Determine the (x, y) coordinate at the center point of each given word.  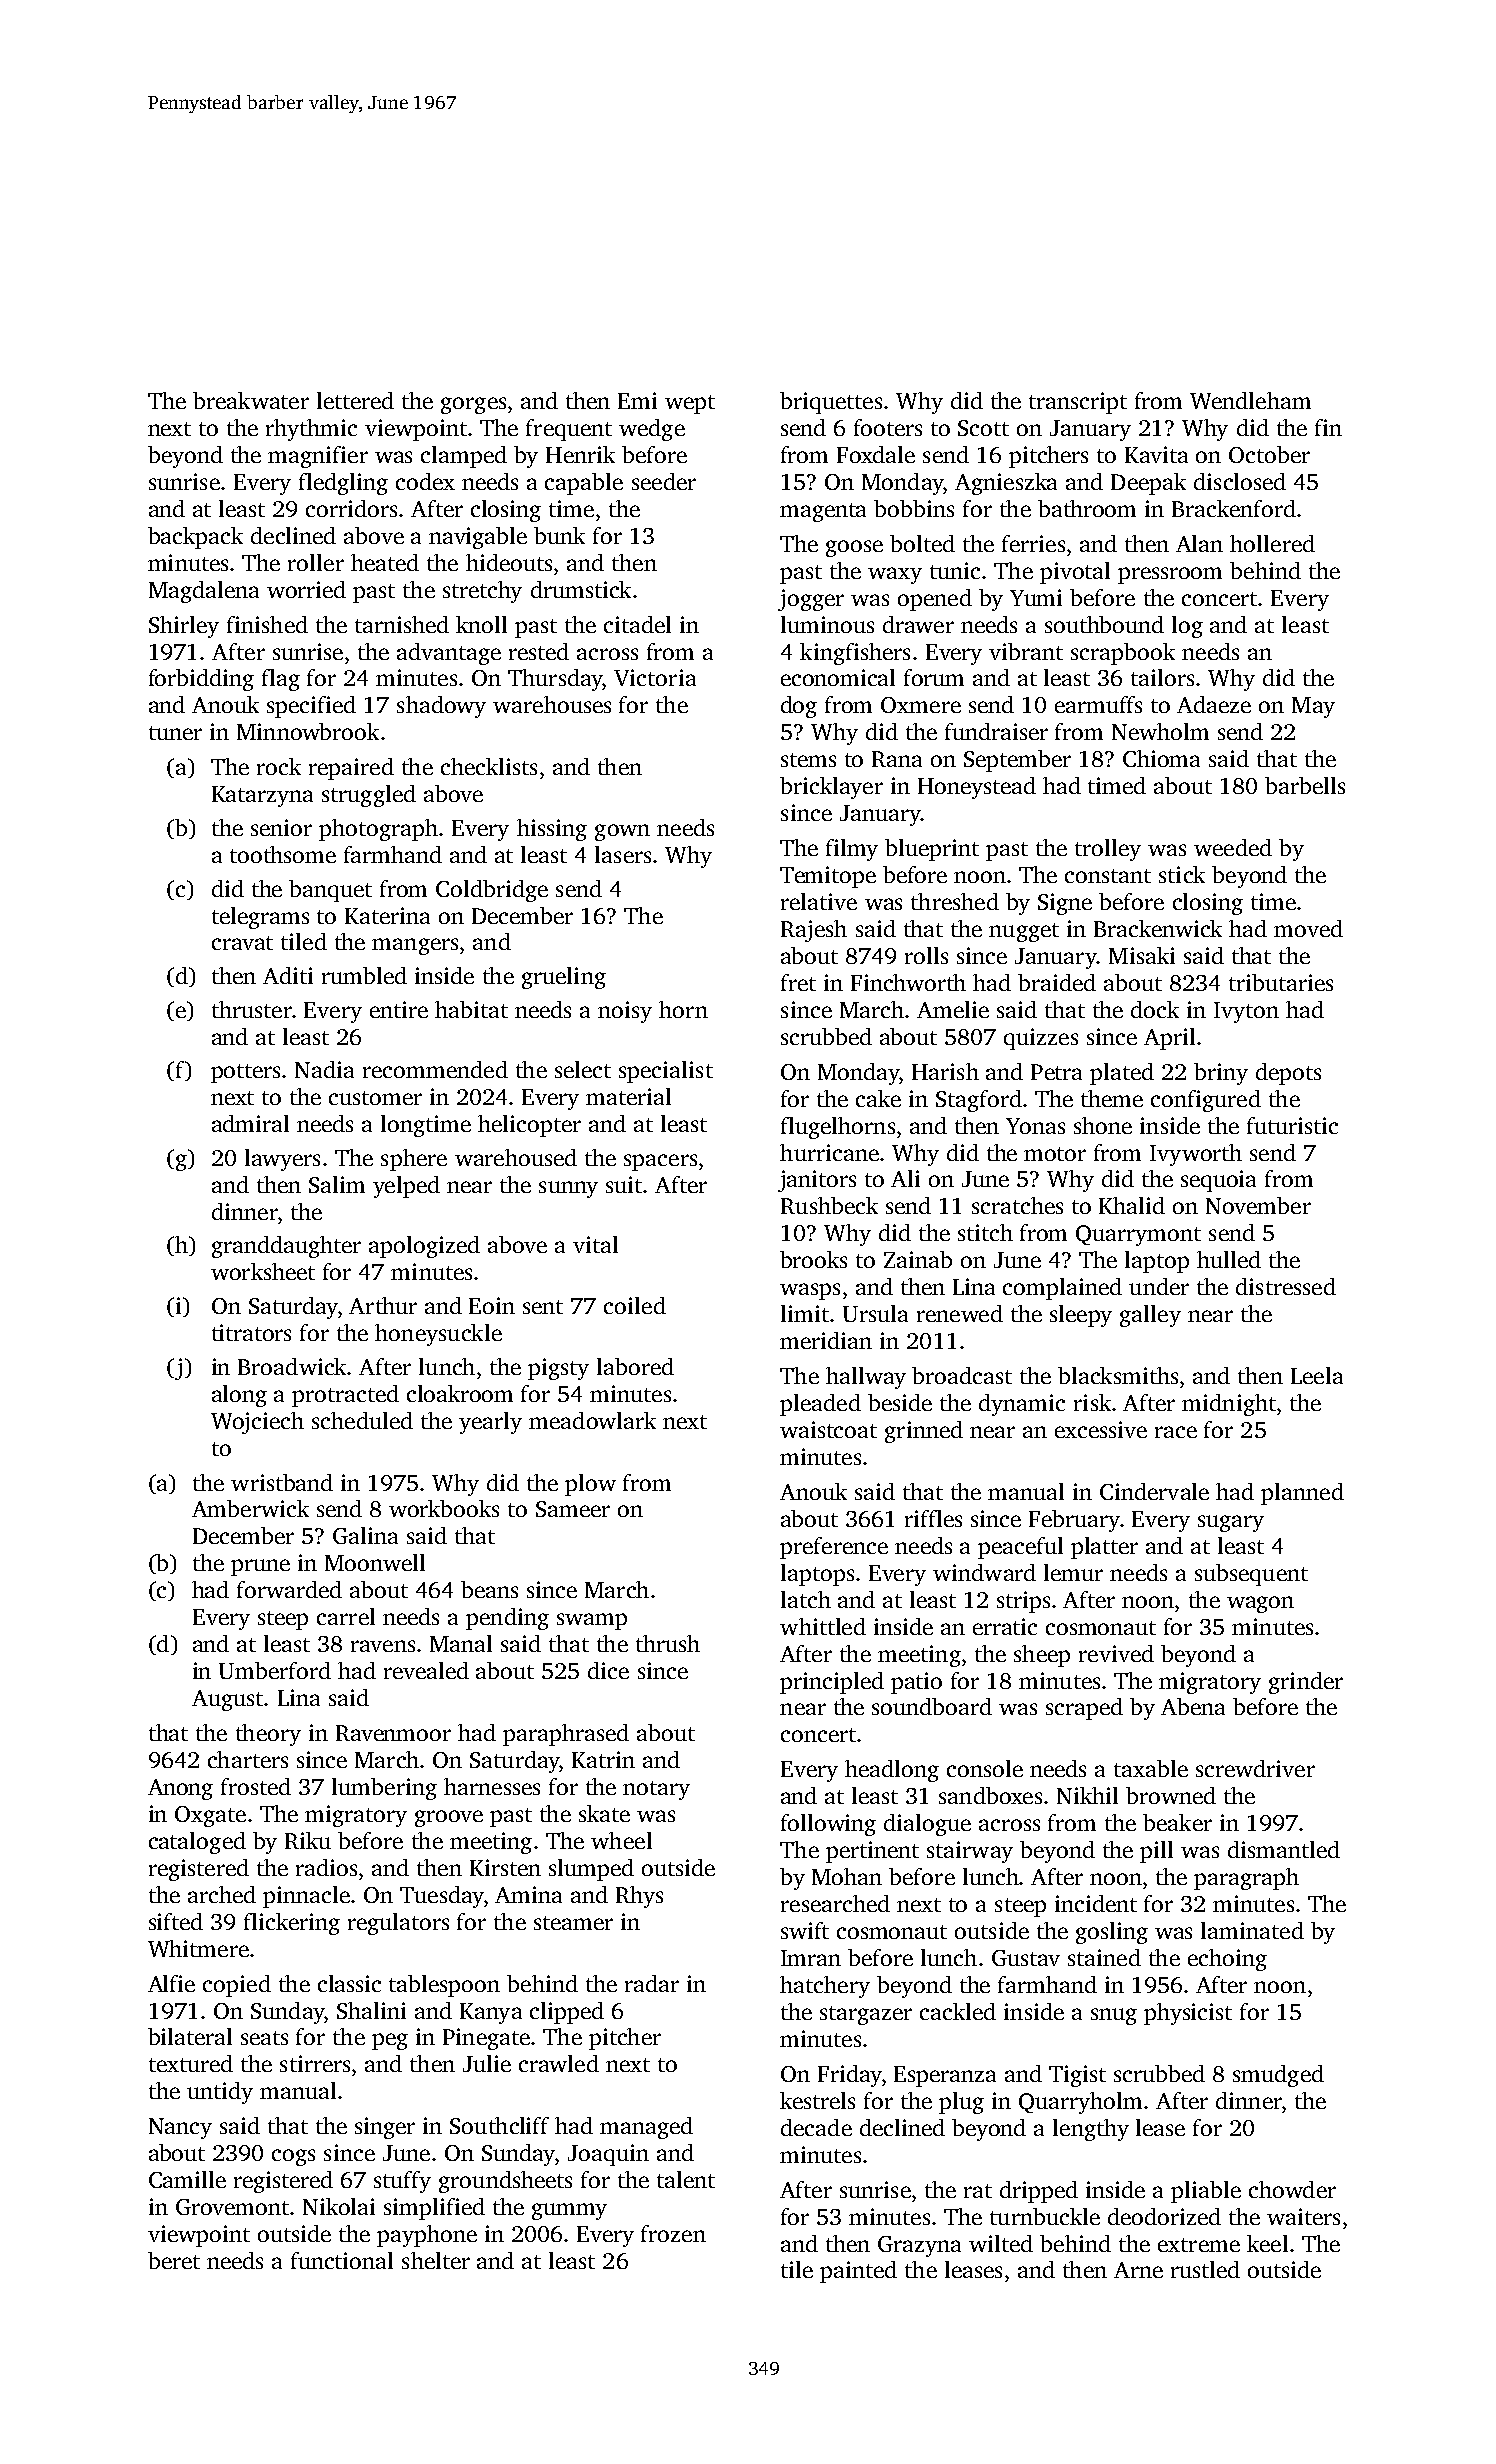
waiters (1303, 2216)
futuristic (1292, 1125)
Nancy (180, 2128)
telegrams (260, 918)
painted (858, 2272)
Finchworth (908, 982)
